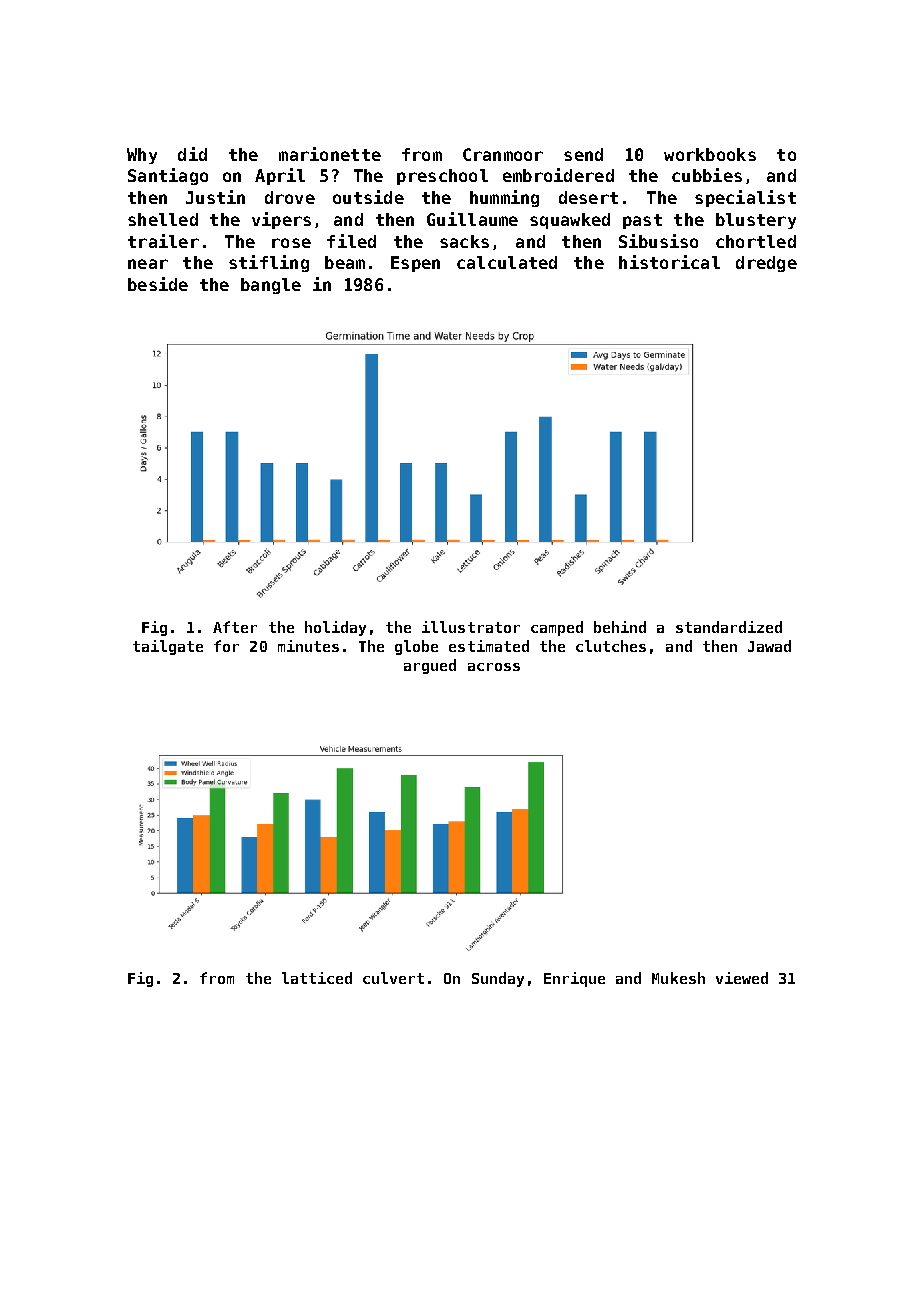 This document has width=924, height=1311. Describe the element at coordinates (729, 627) in the document. I see `standardized` at that location.
